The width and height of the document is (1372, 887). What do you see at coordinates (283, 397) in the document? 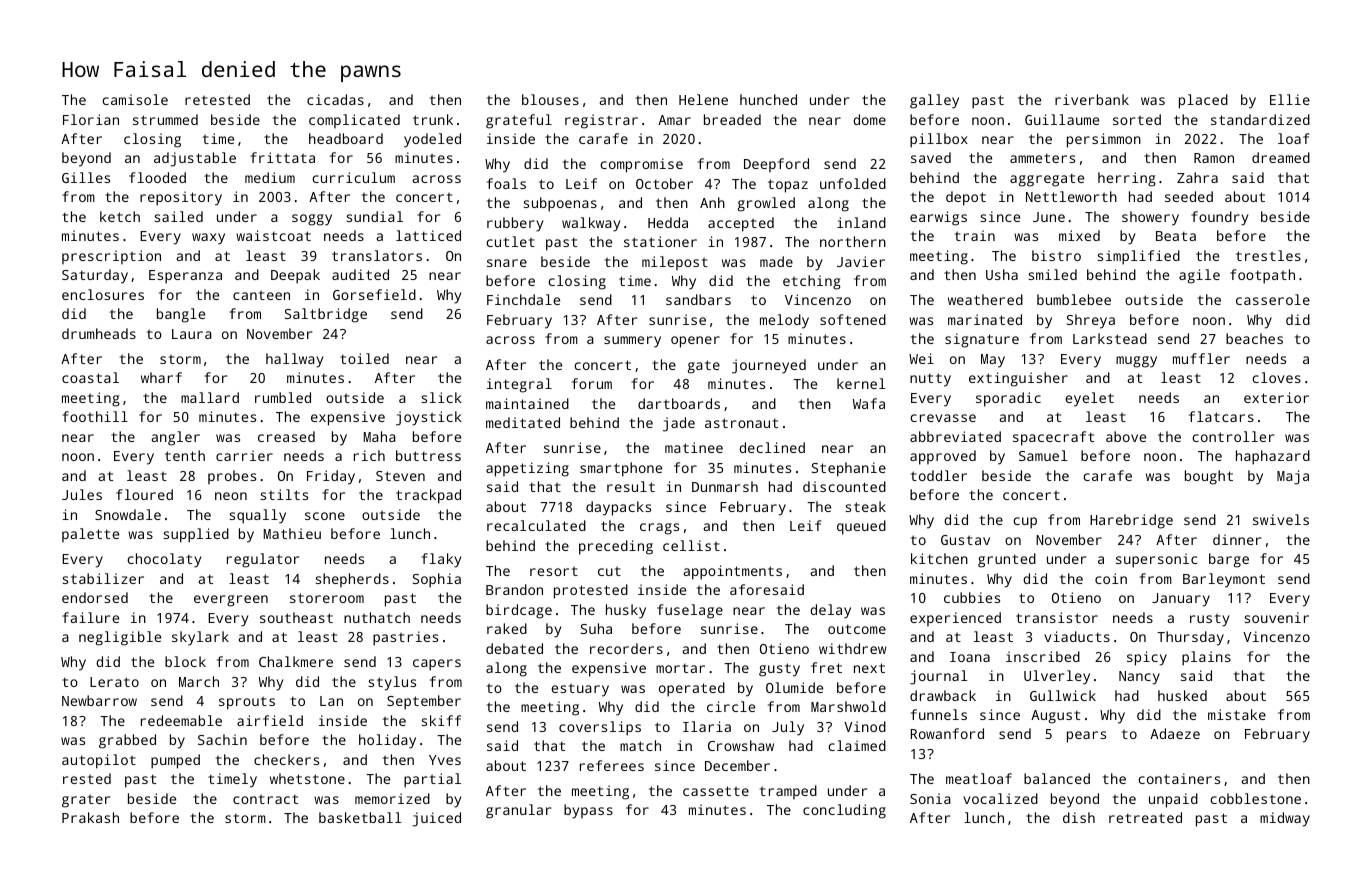
I see `rumbled` at bounding box center [283, 397].
